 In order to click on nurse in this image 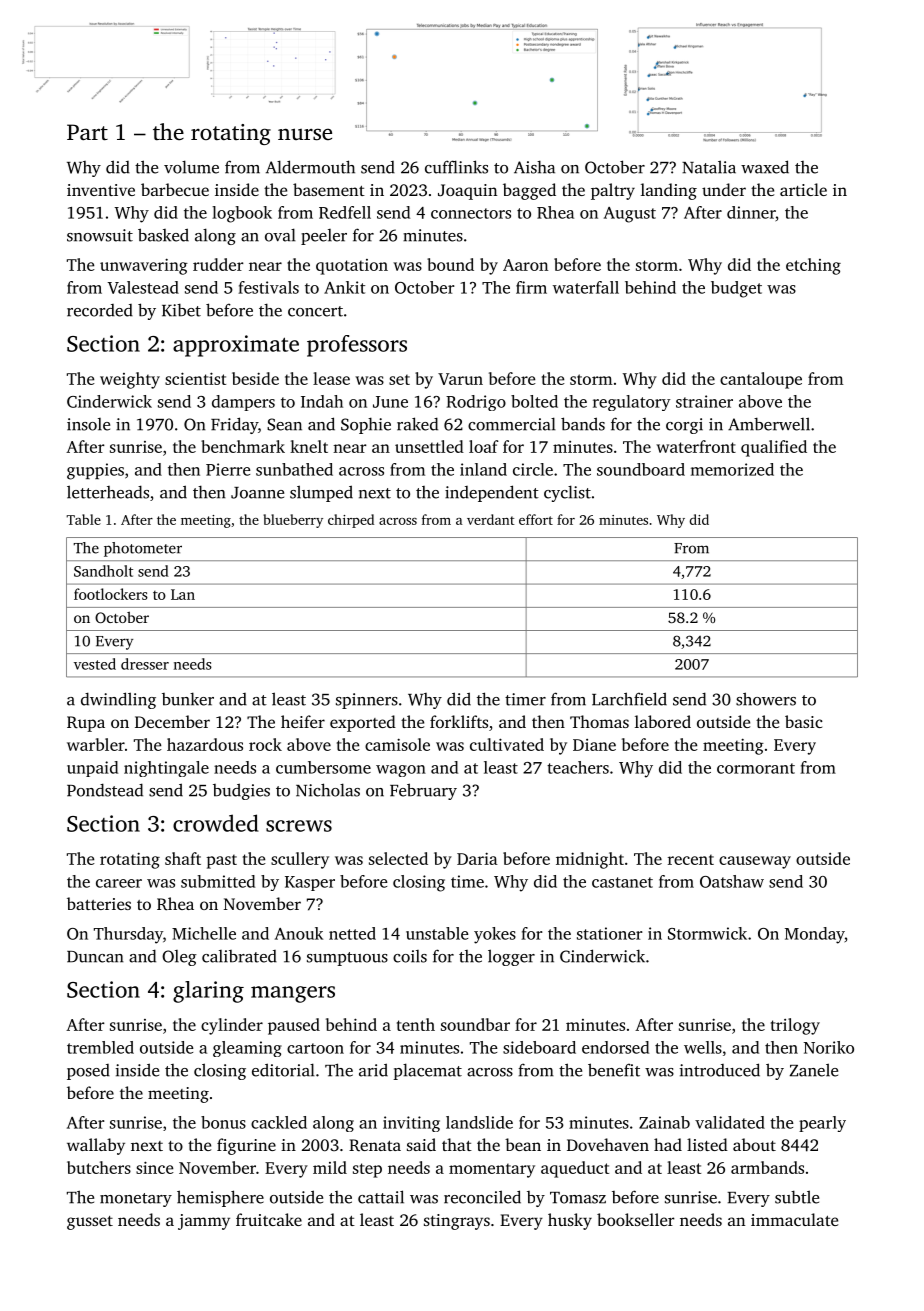, I will do `click(305, 134)`.
